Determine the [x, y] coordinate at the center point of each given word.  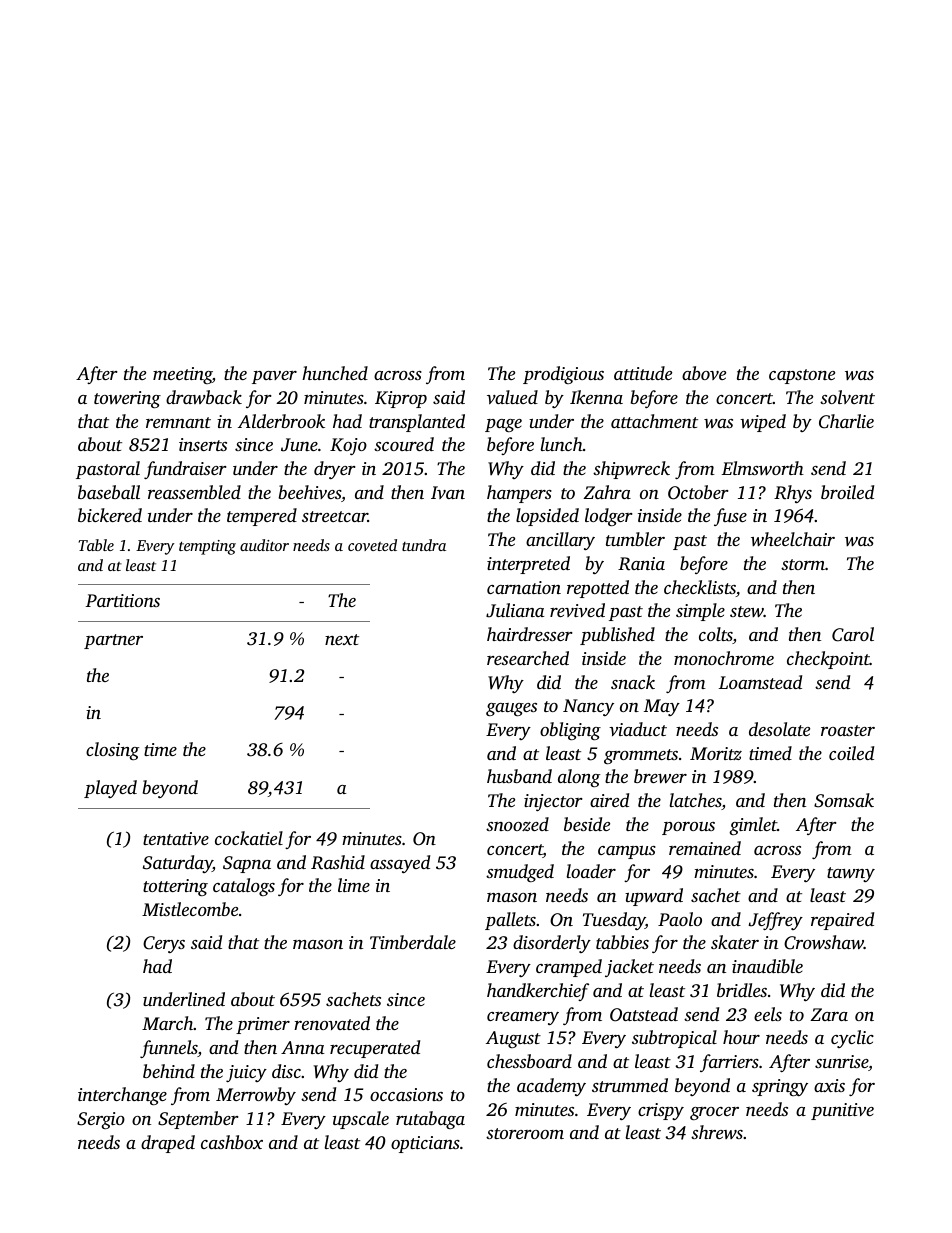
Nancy [588, 707]
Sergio [101, 1120]
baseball [109, 492]
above [704, 373]
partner [113, 641]
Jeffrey [775, 921]
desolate [779, 729]
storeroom [525, 1133]
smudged [520, 873]
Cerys [164, 944]
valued [512, 397]
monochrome [724, 658]
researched [528, 658]
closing [112, 751]
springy [780, 1087]
